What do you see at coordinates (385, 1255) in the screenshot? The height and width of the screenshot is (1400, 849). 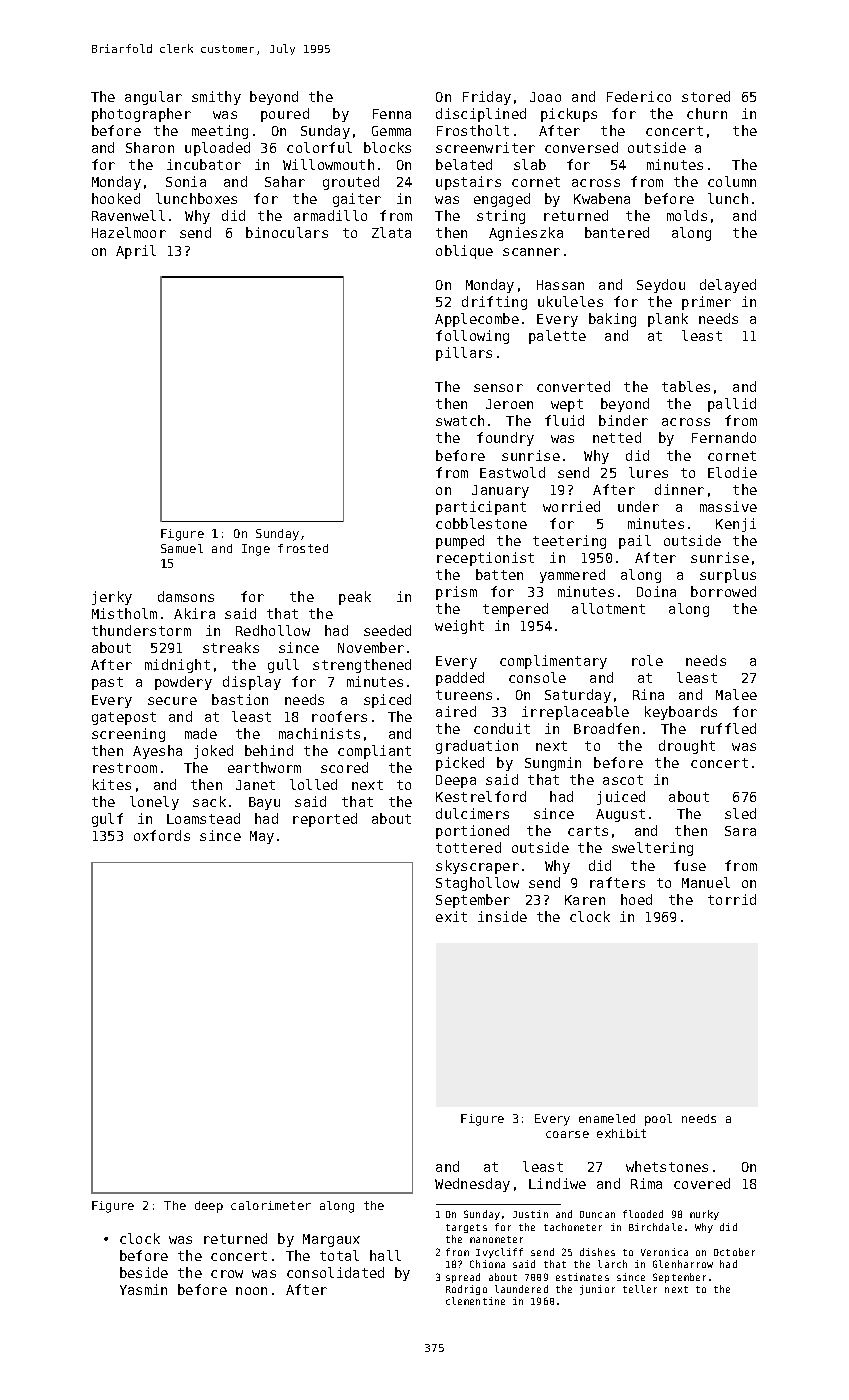 I see `hall` at bounding box center [385, 1255].
